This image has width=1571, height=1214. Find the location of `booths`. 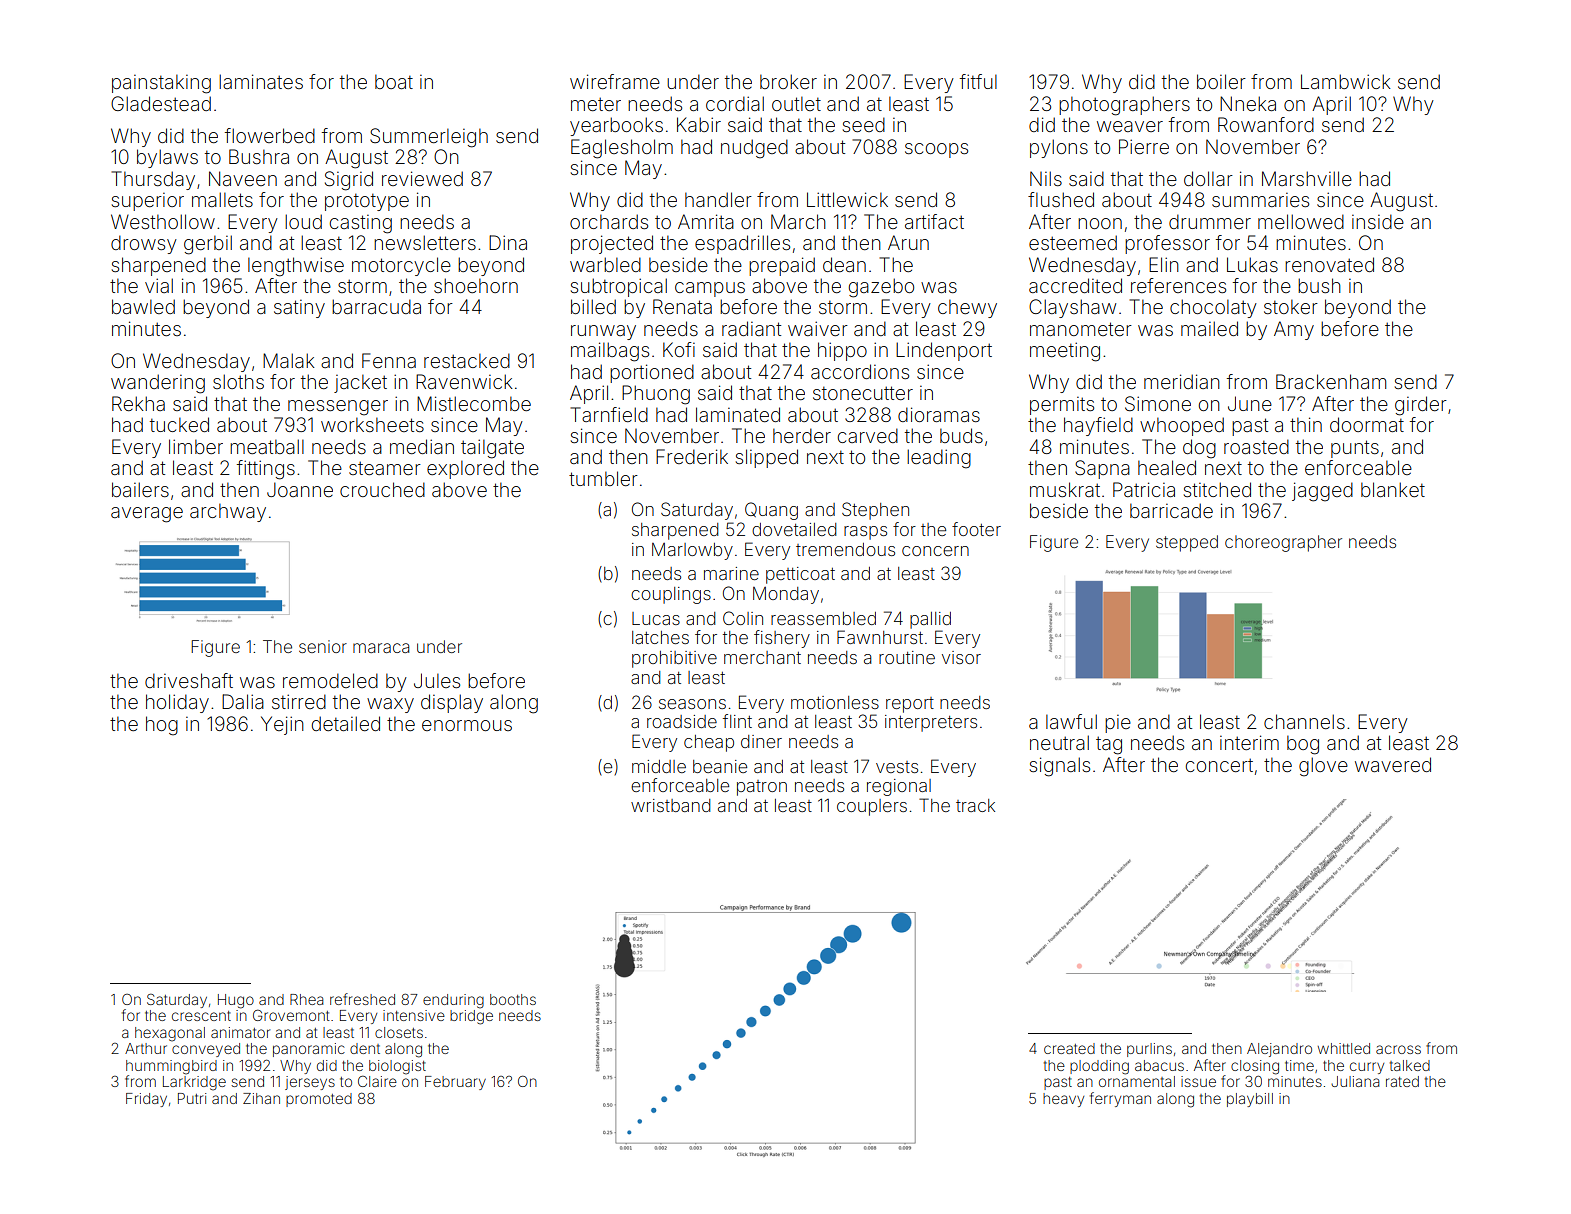

booths is located at coordinates (513, 999).
